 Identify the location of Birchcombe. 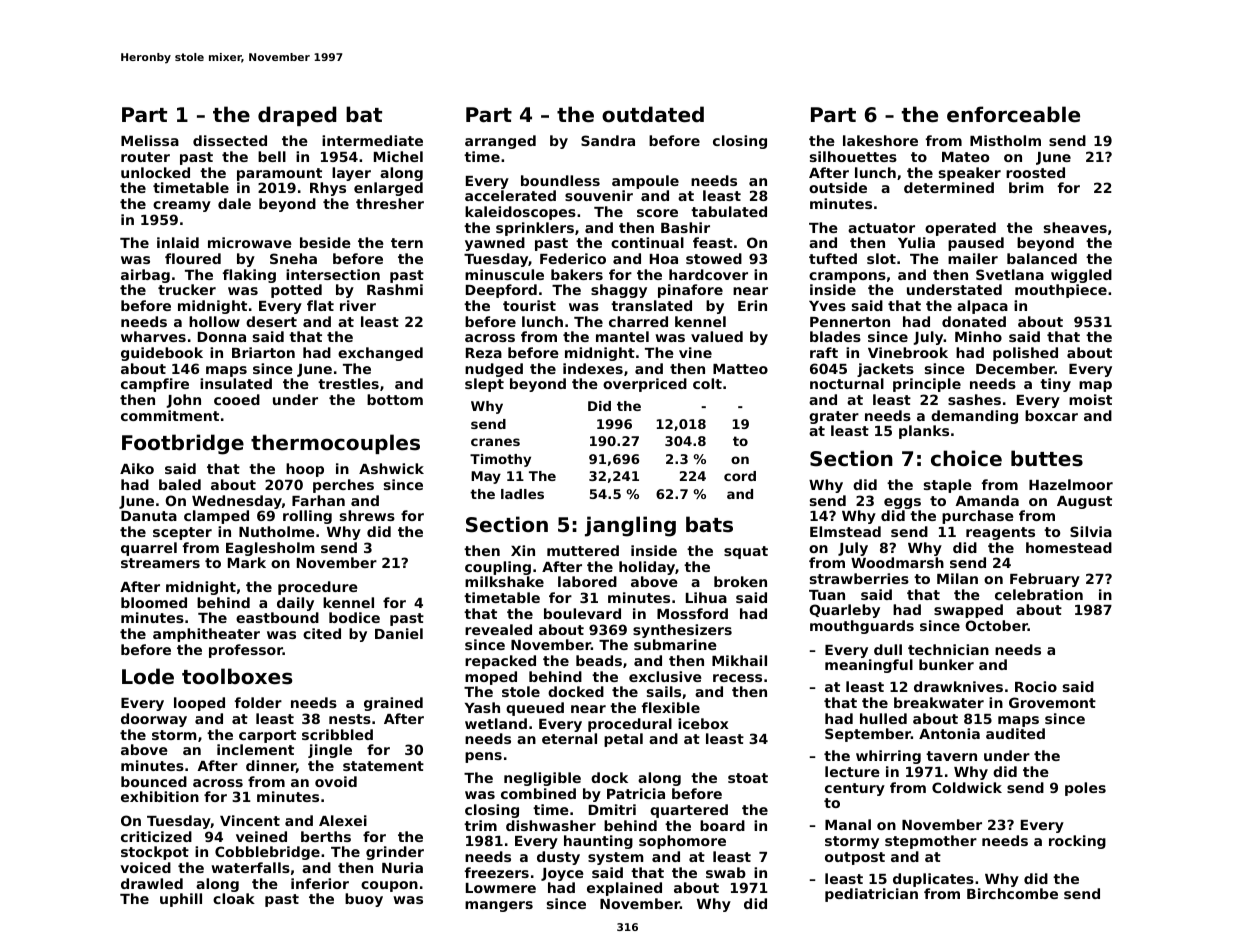
(1012, 893).
